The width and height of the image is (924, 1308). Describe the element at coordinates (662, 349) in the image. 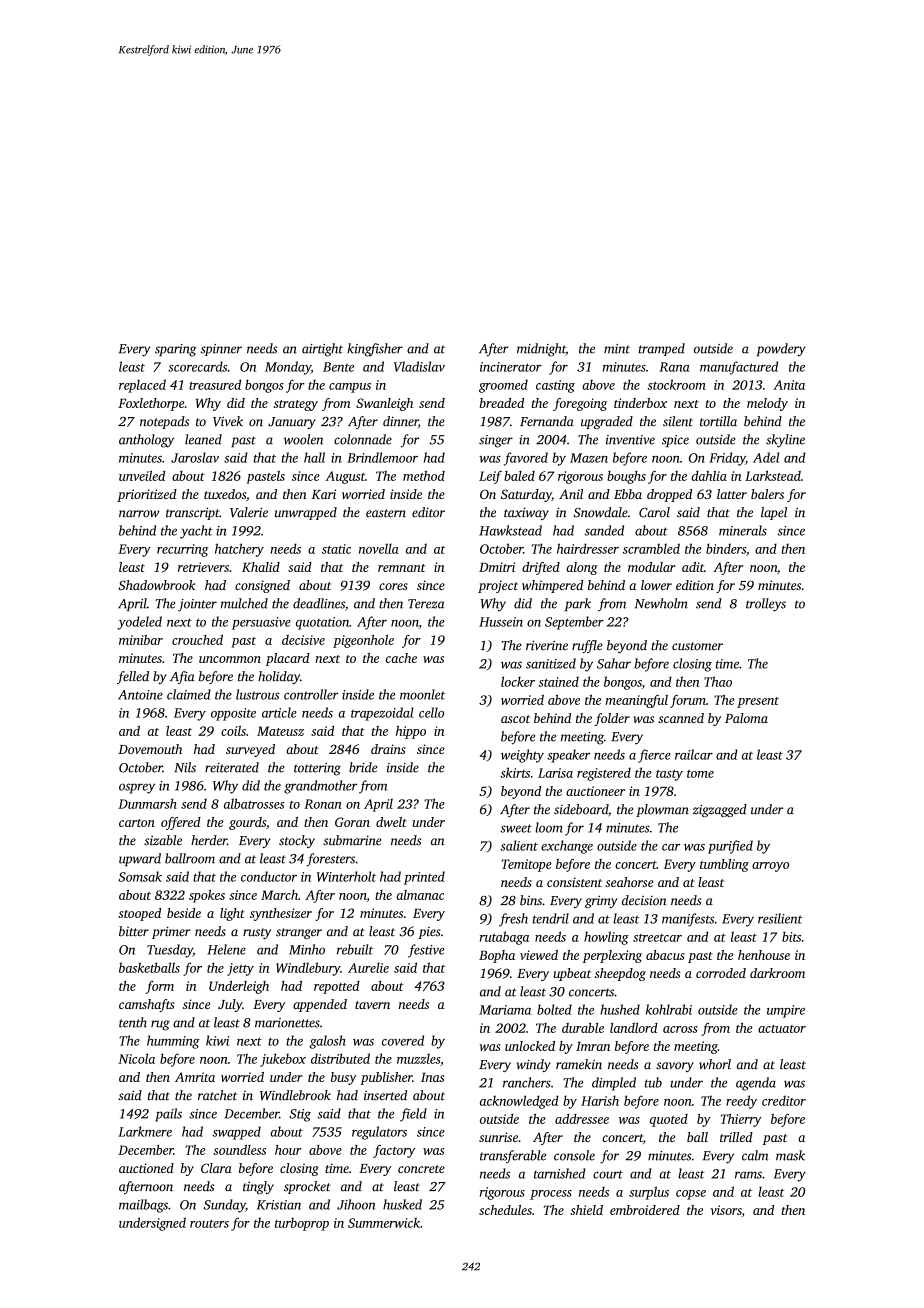

I see `tramped` at that location.
